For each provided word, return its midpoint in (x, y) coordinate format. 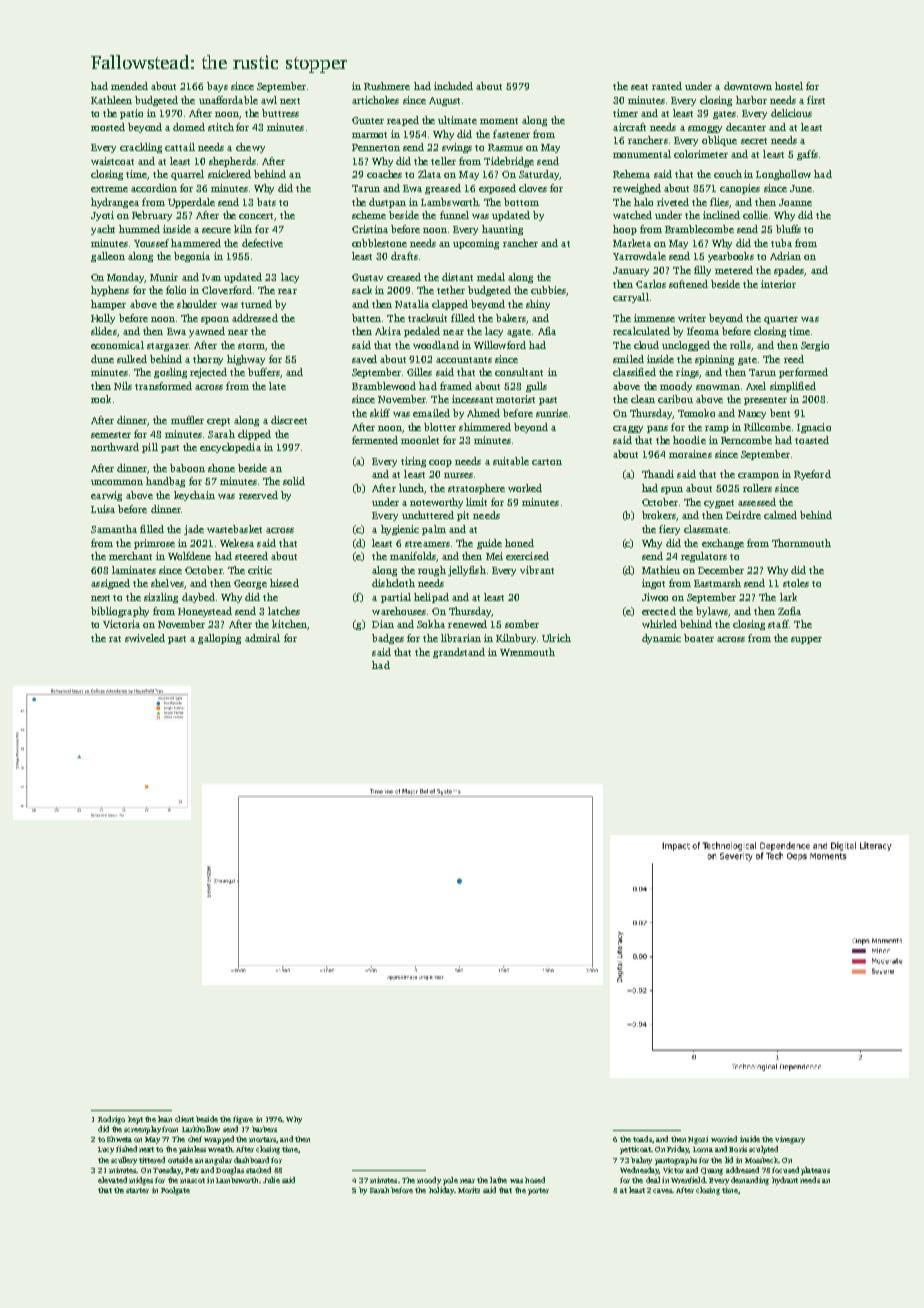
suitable (511, 461)
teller (443, 161)
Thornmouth (801, 543)
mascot (192, 1180)
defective (262, 243)
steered (251, 556)
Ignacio (814, 428)
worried (724, 1139)
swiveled (145, 638)
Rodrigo (111, 1120)
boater (699, 638)
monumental (642, 154)
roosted (108, 127)
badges (388, 639)
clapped (450, 305)
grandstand (459, 653)
